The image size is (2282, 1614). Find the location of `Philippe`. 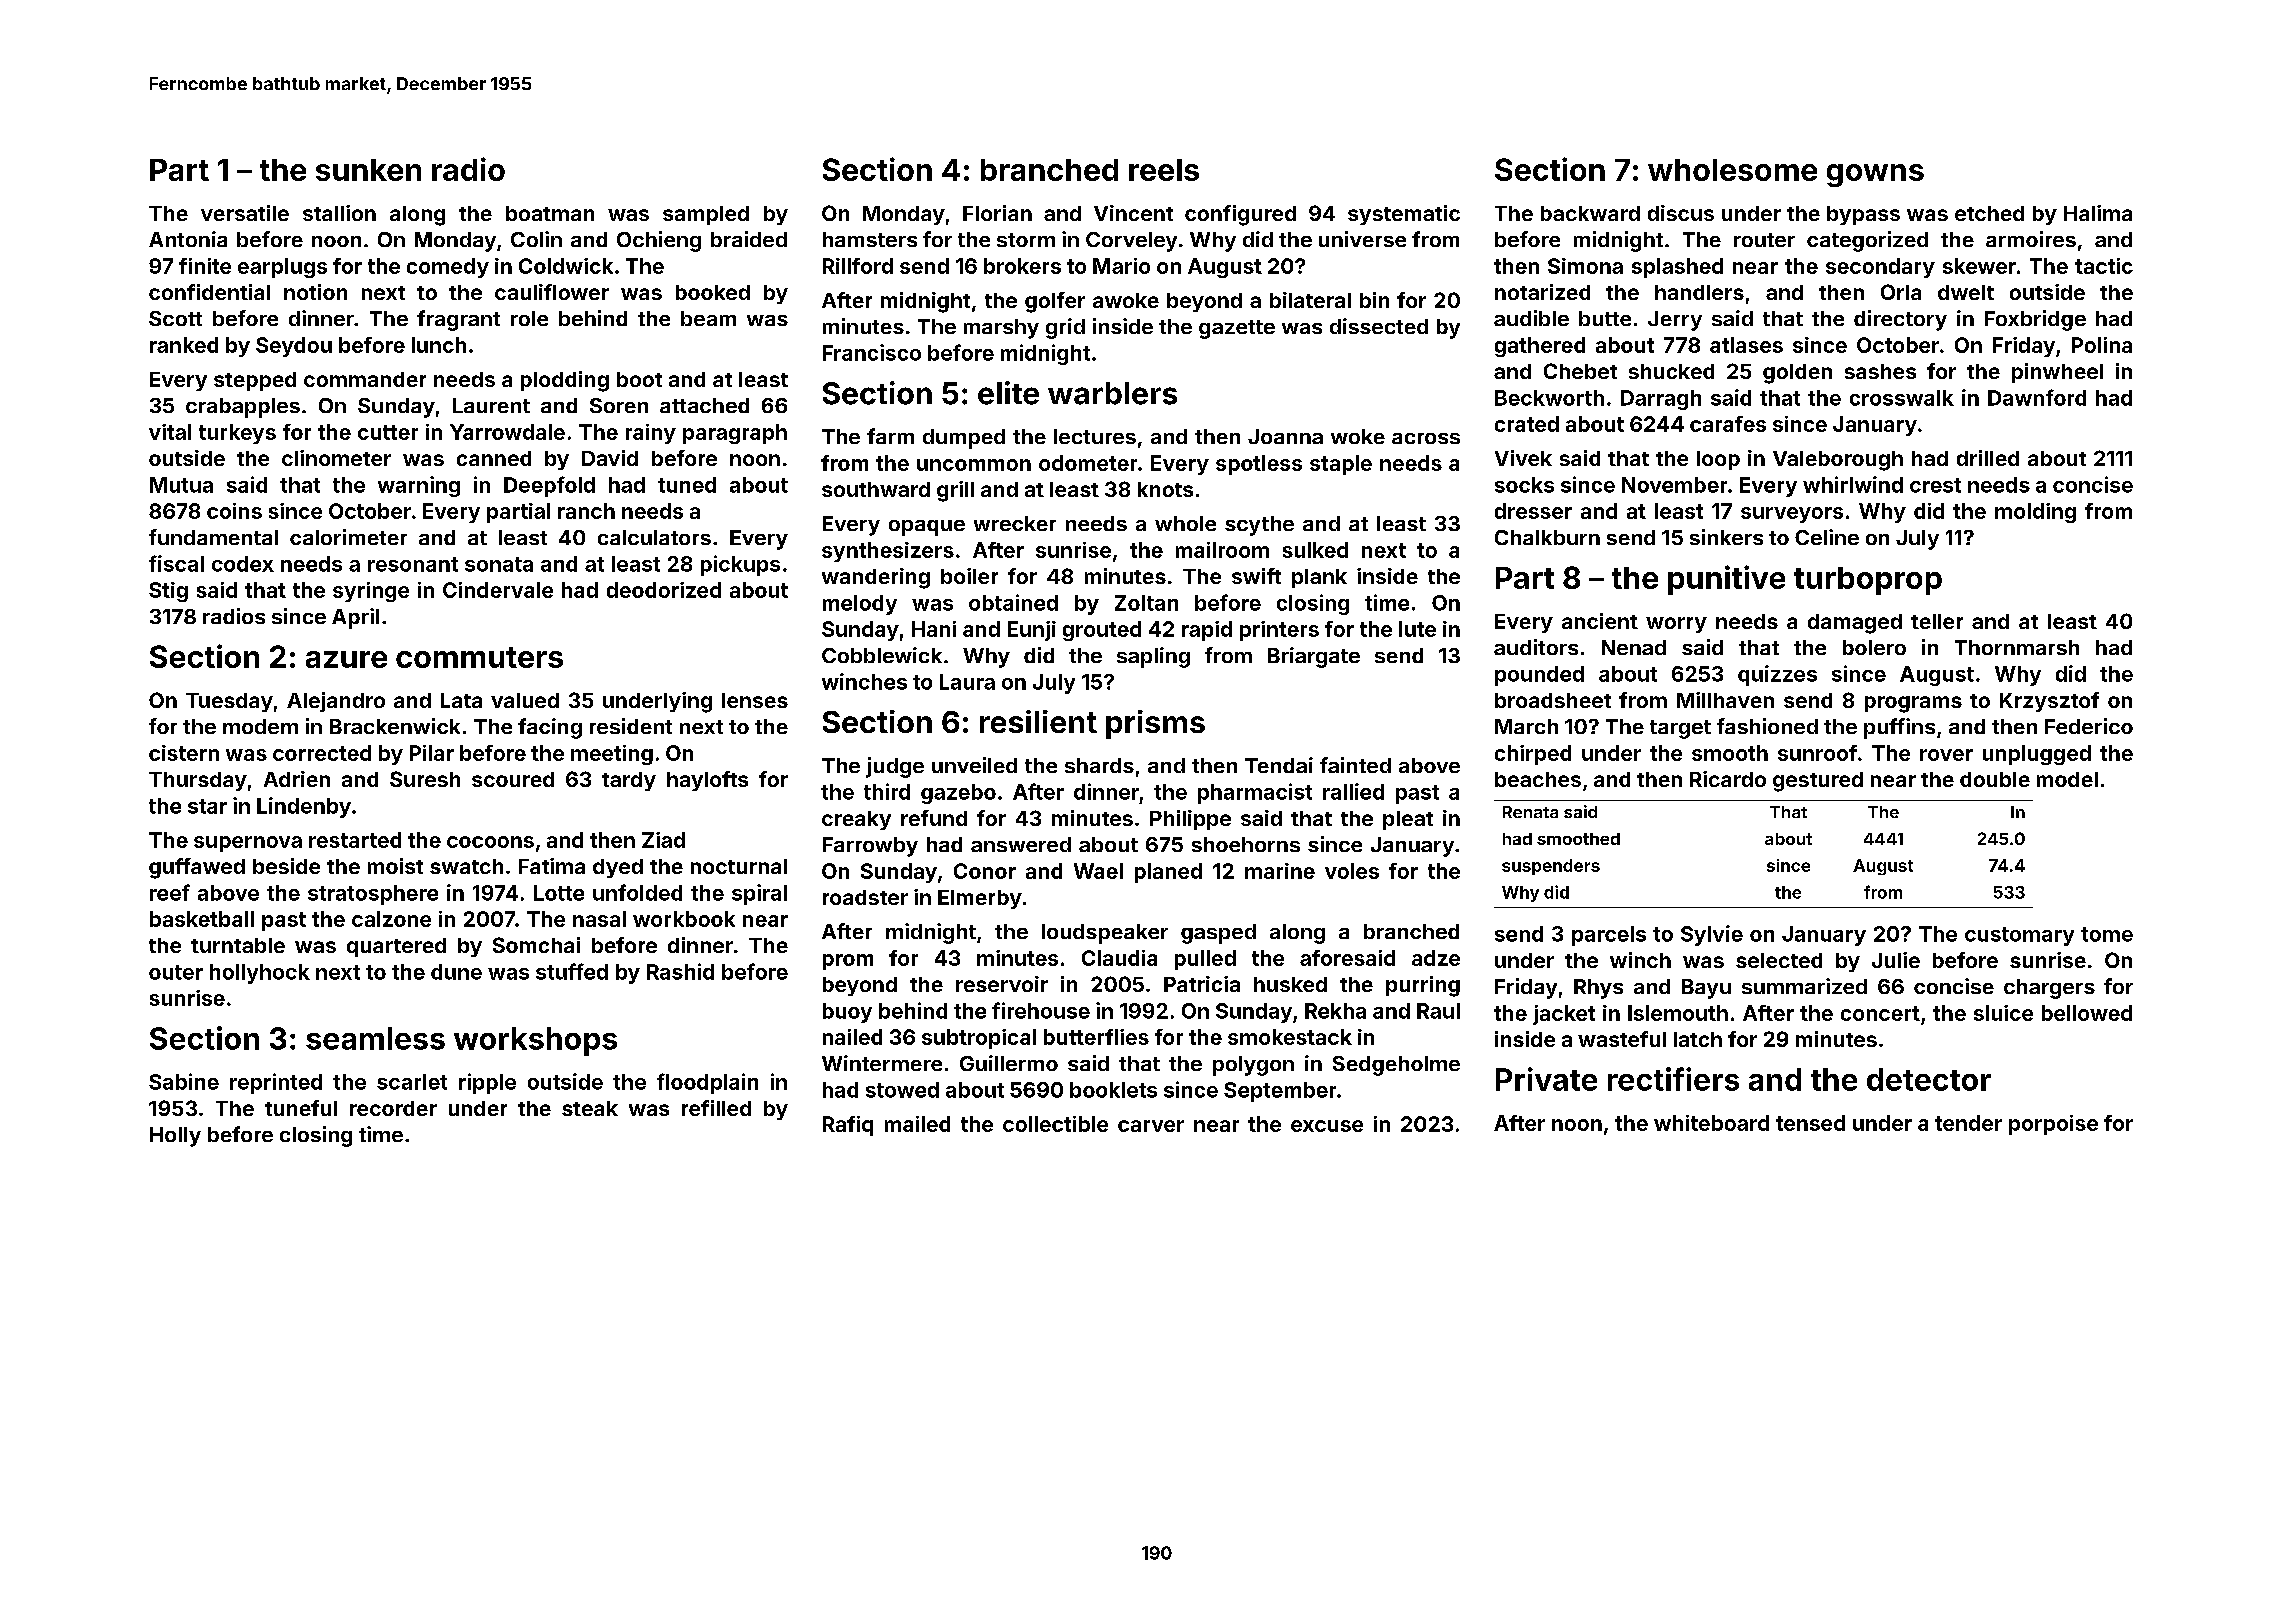

Philippe is located at coordinates (1190, 820).
